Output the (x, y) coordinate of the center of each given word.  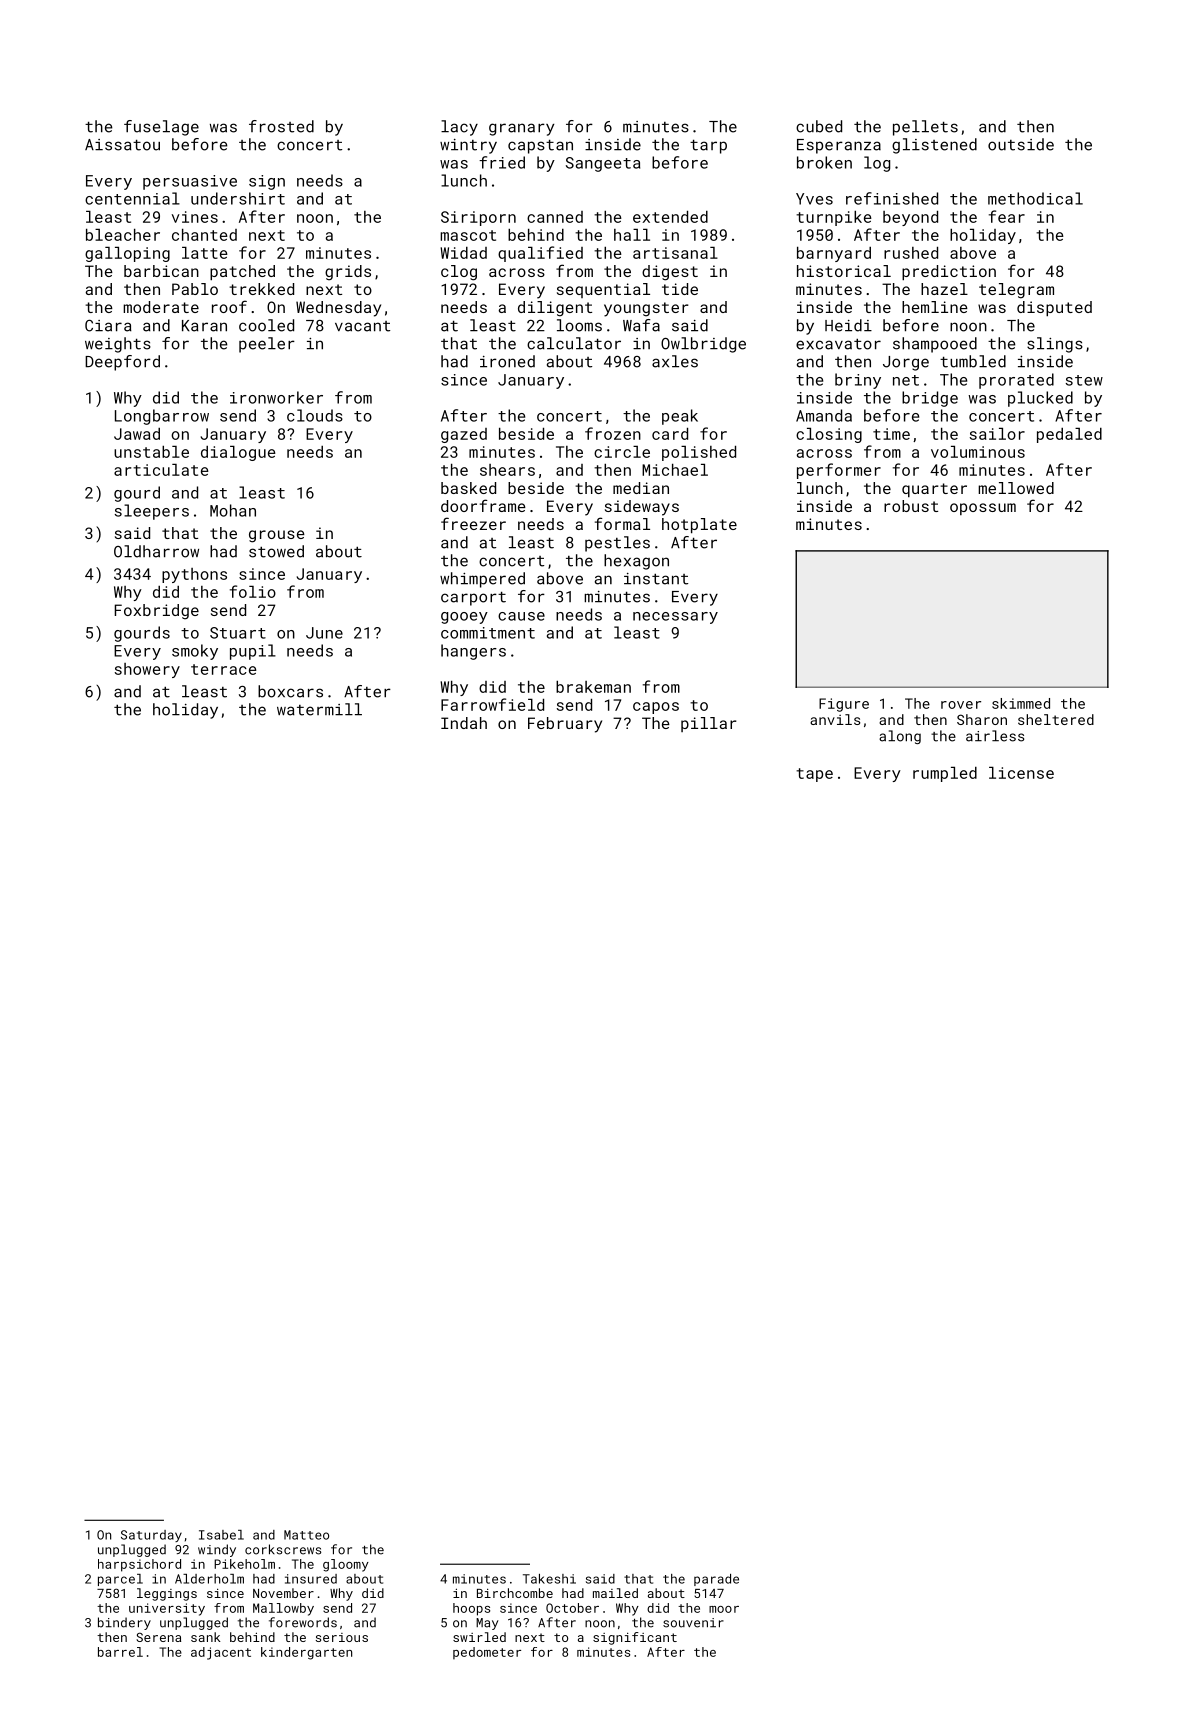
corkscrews (283, 1549)
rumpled (945, 774)
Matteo (306, 1535)
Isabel (221, 1535)
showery (147, 670)
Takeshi (549, 1579)
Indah (464, 723)
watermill (319, 709)
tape (814, 775)
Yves (814, 199)
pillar (709, 724)
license (1021, 773)
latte (205, 253)
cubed (819, 126)
